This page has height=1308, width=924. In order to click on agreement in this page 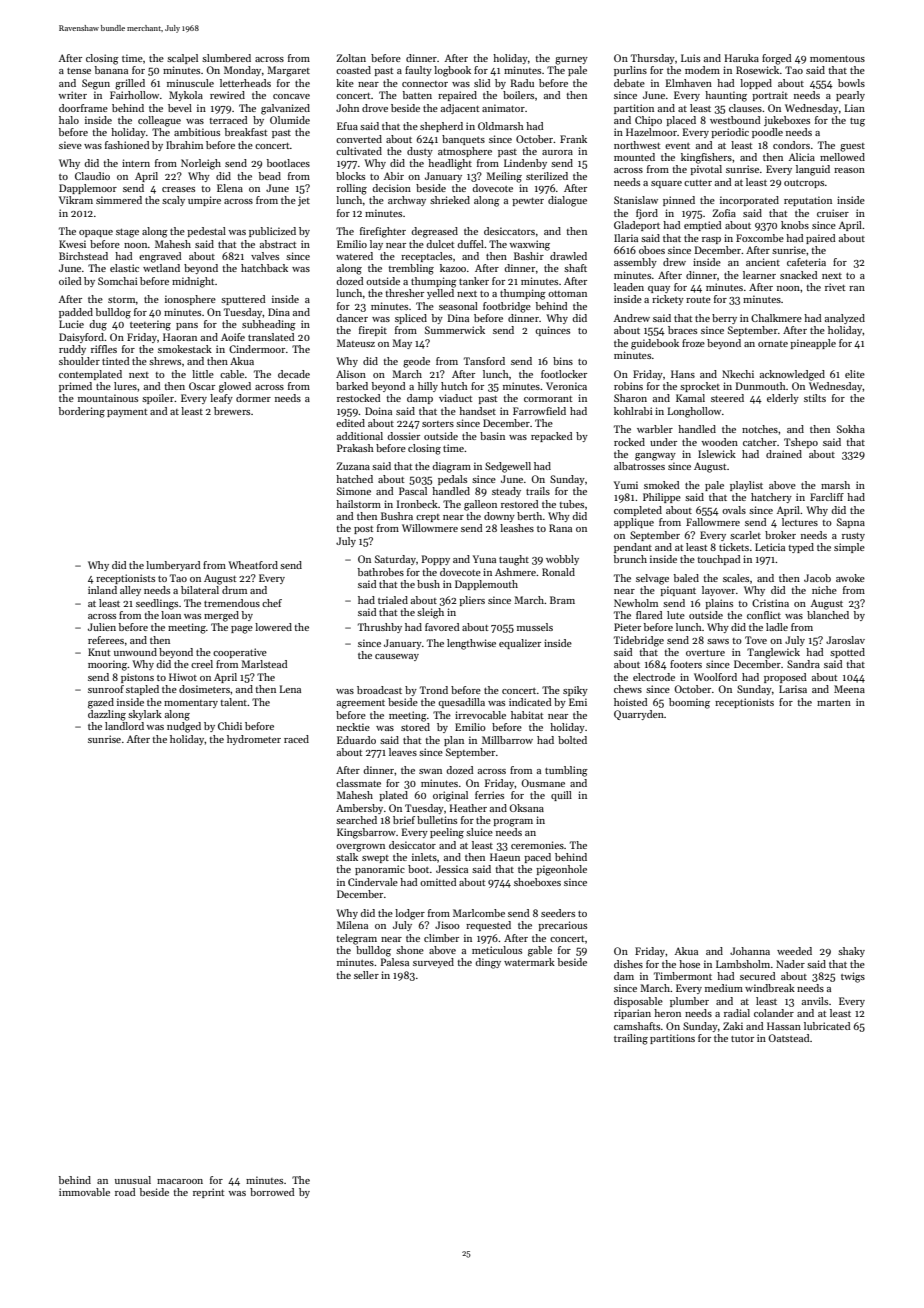, I will do `click(361, 704)`.
